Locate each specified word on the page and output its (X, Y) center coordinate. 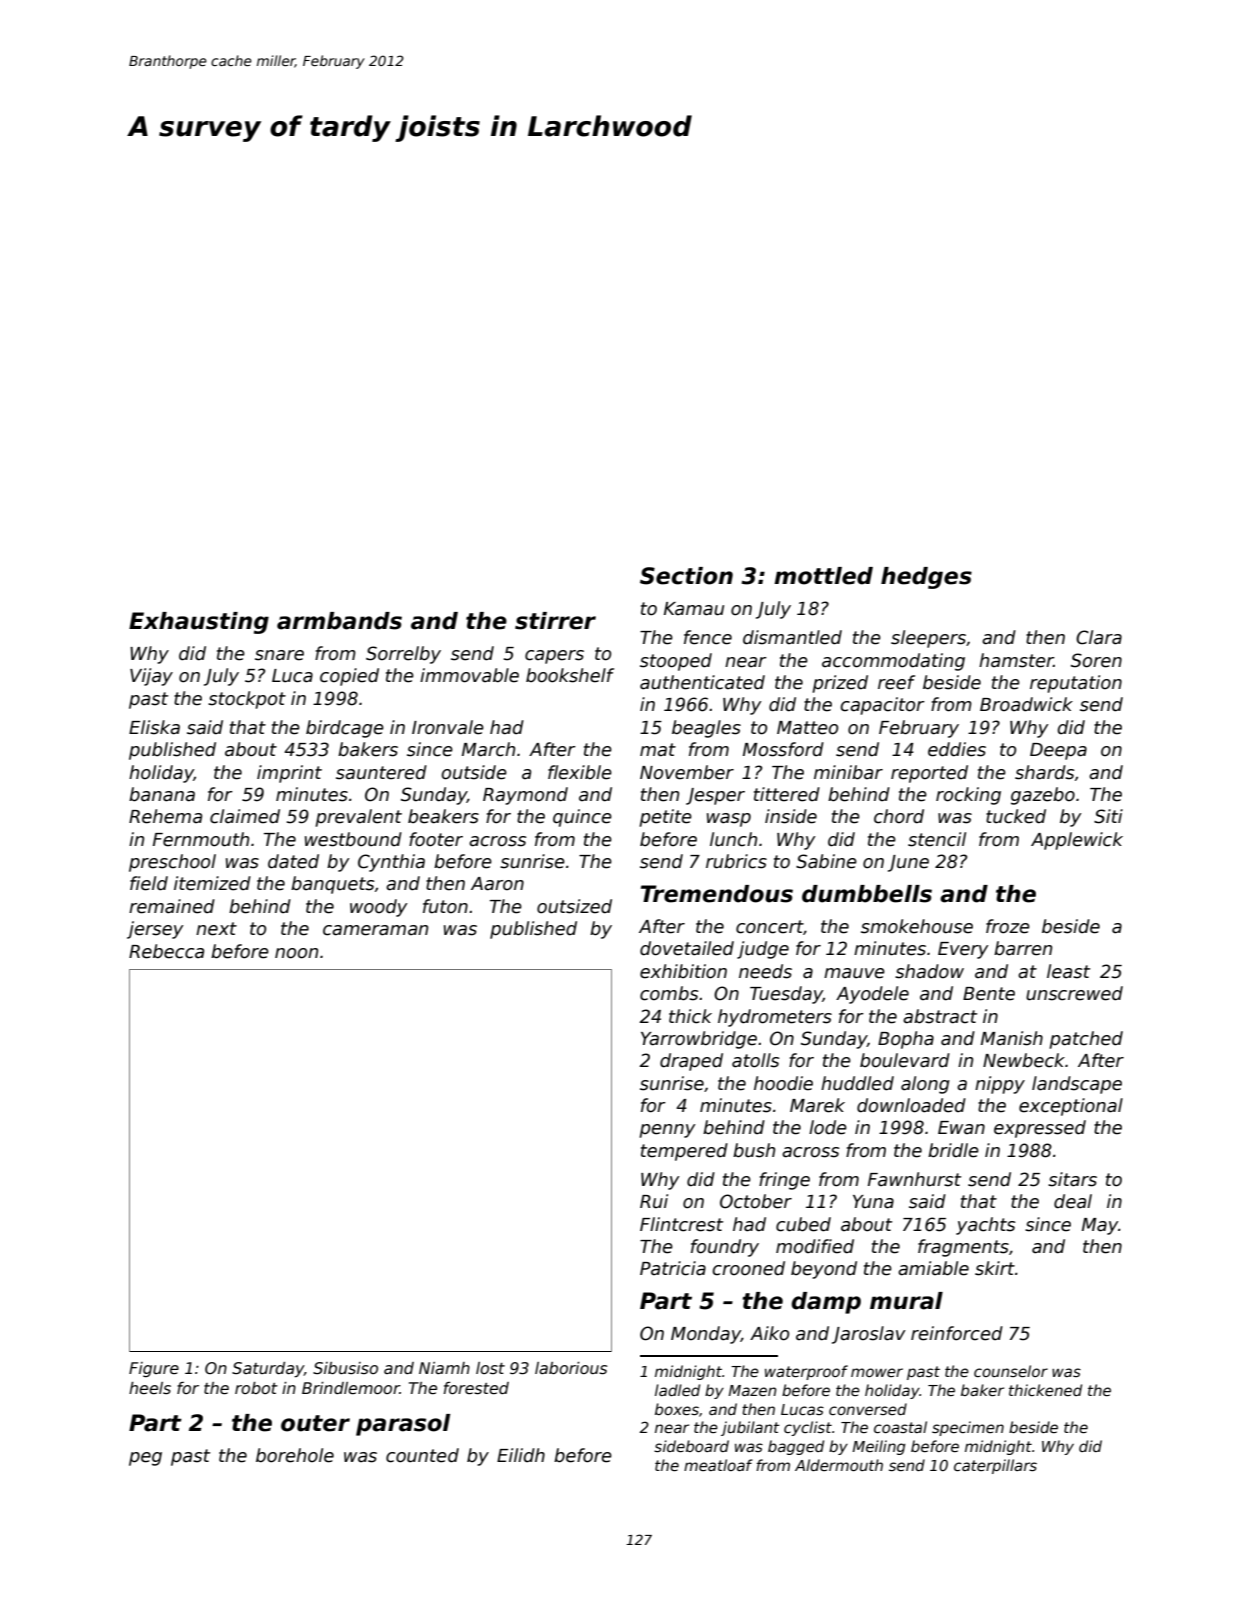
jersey (155, 930)
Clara (1099, 637)
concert (769, 927)
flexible (580, 772)
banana (162, 794)
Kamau (694, 609)
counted (422, 1455)
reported (929, 774)
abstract (940, 1016)
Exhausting (199, 623)
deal (1073, 1201)
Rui (654, 1201)
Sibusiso (345, 1368)
